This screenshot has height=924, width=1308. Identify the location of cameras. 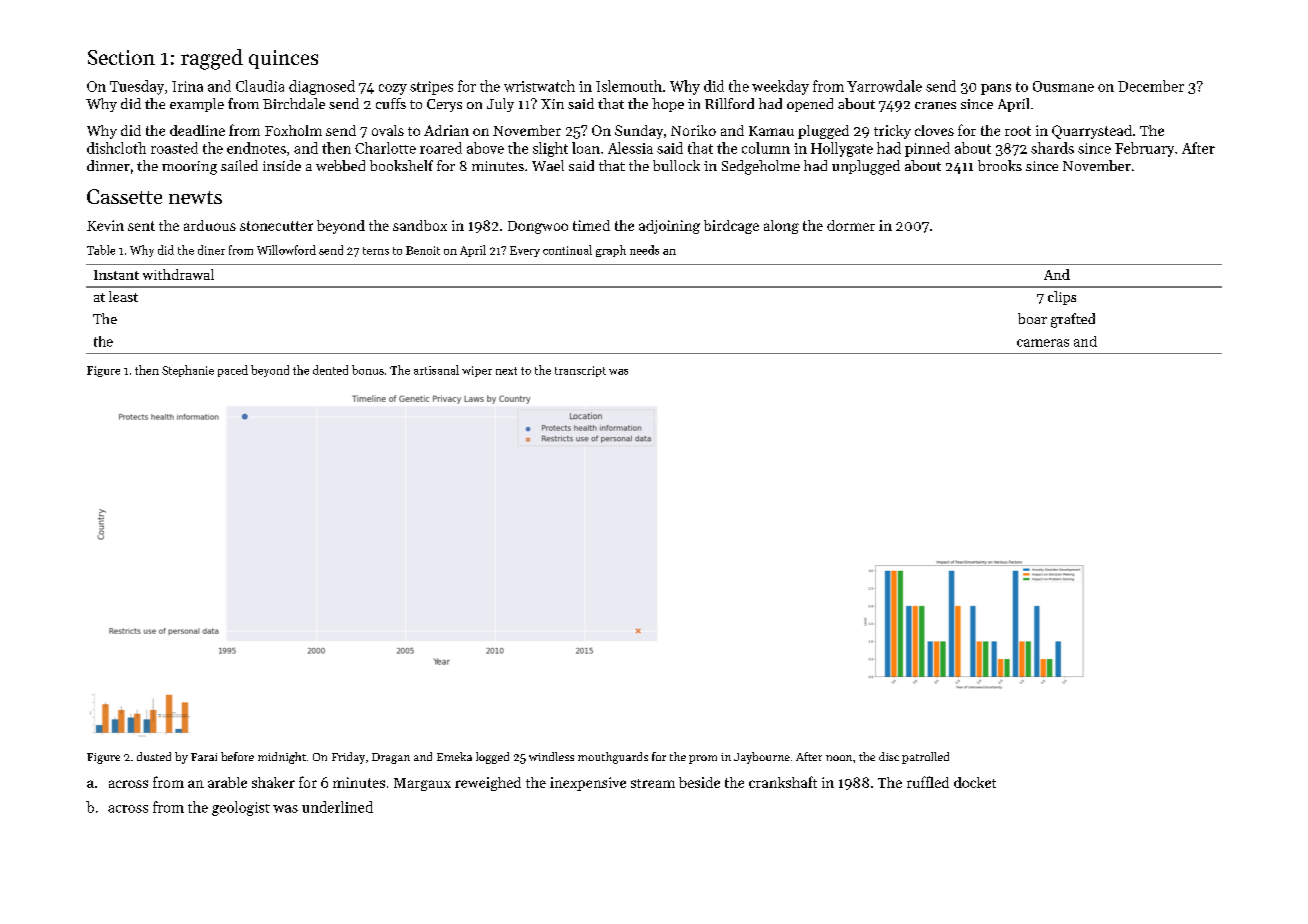
(1043, 343).
